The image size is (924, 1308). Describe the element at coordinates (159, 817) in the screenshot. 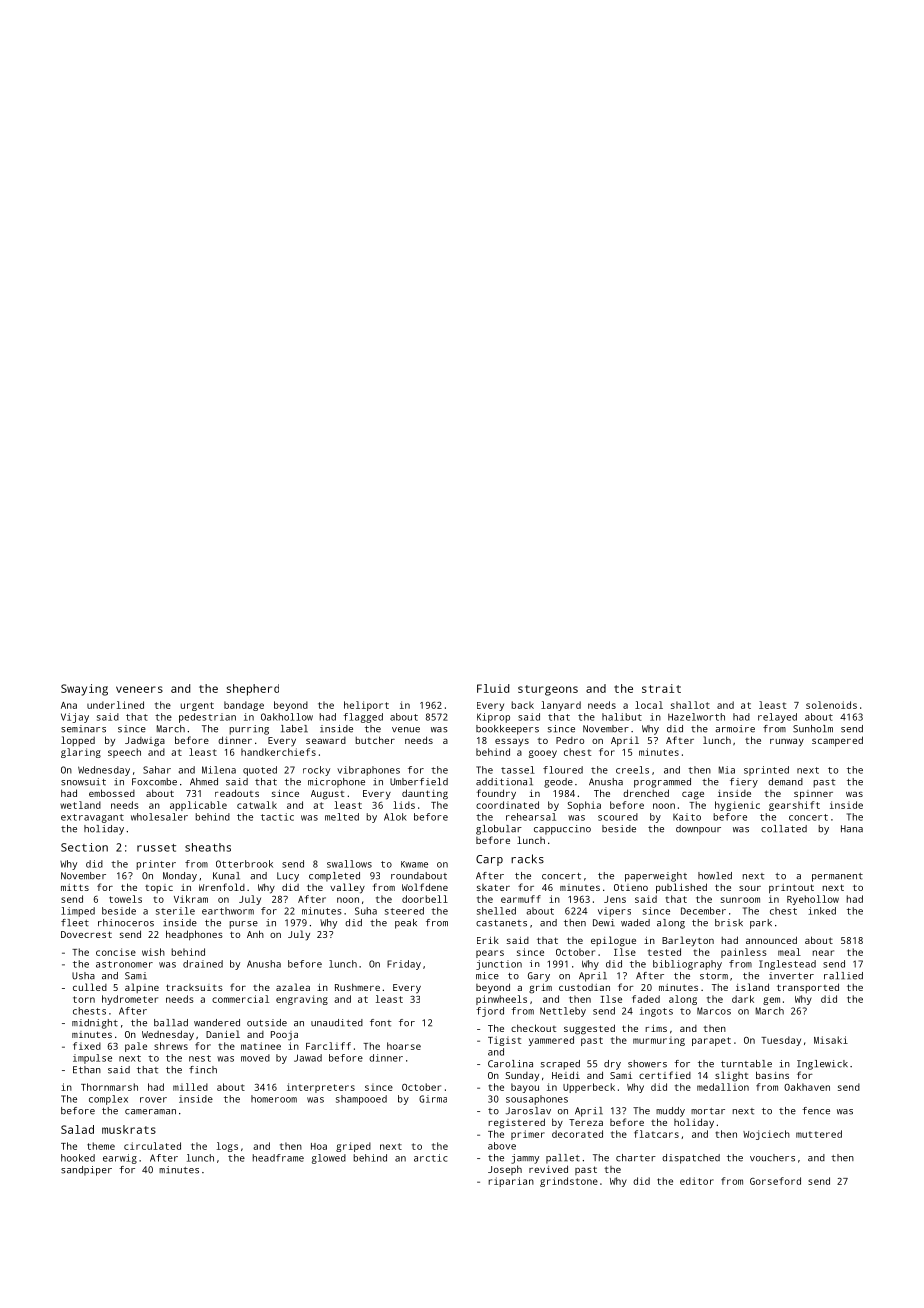

I see `wholesaler` at that location.
